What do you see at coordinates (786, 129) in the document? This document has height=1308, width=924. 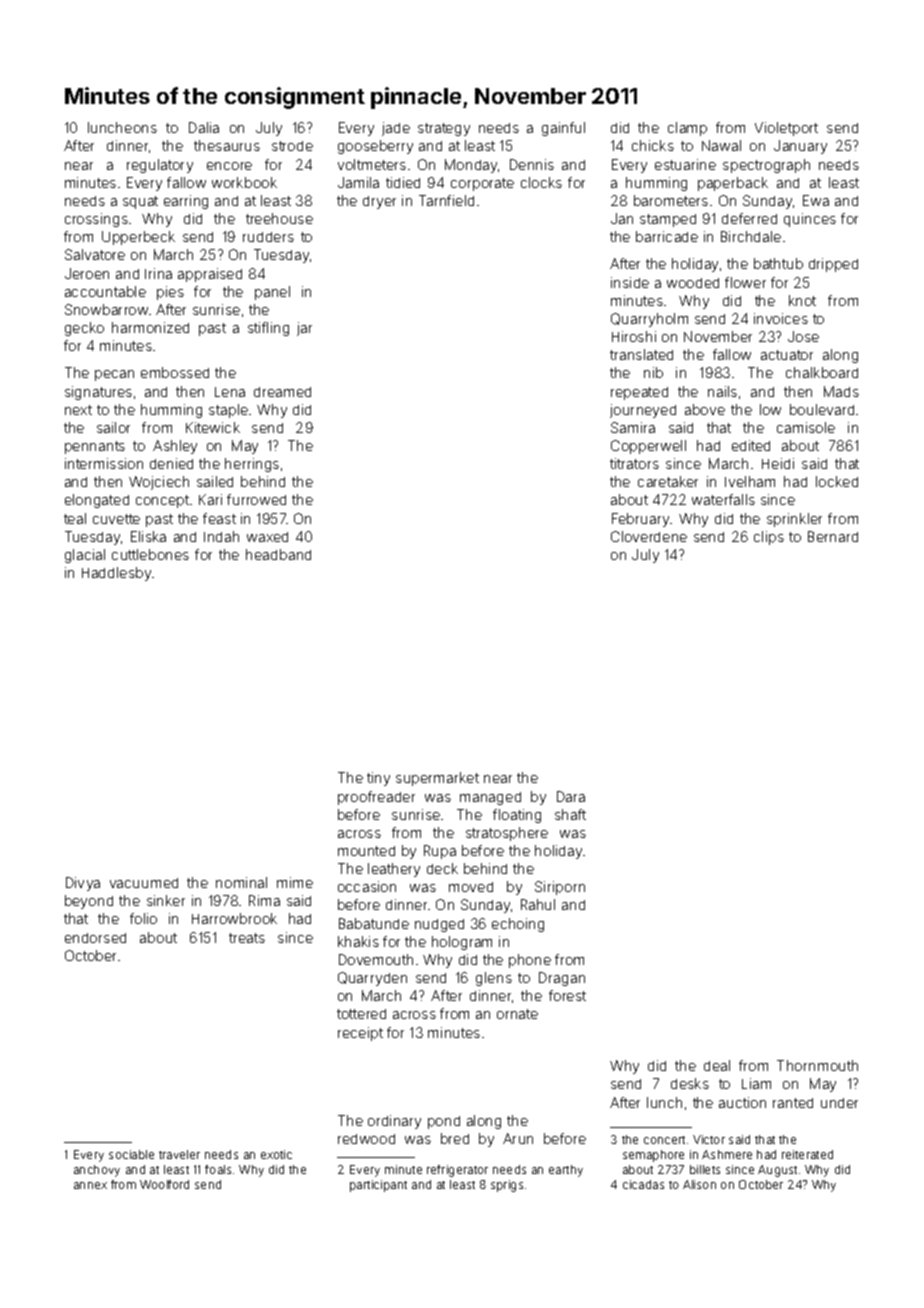 I see `Violetport` at bounding box center [786, 129].
